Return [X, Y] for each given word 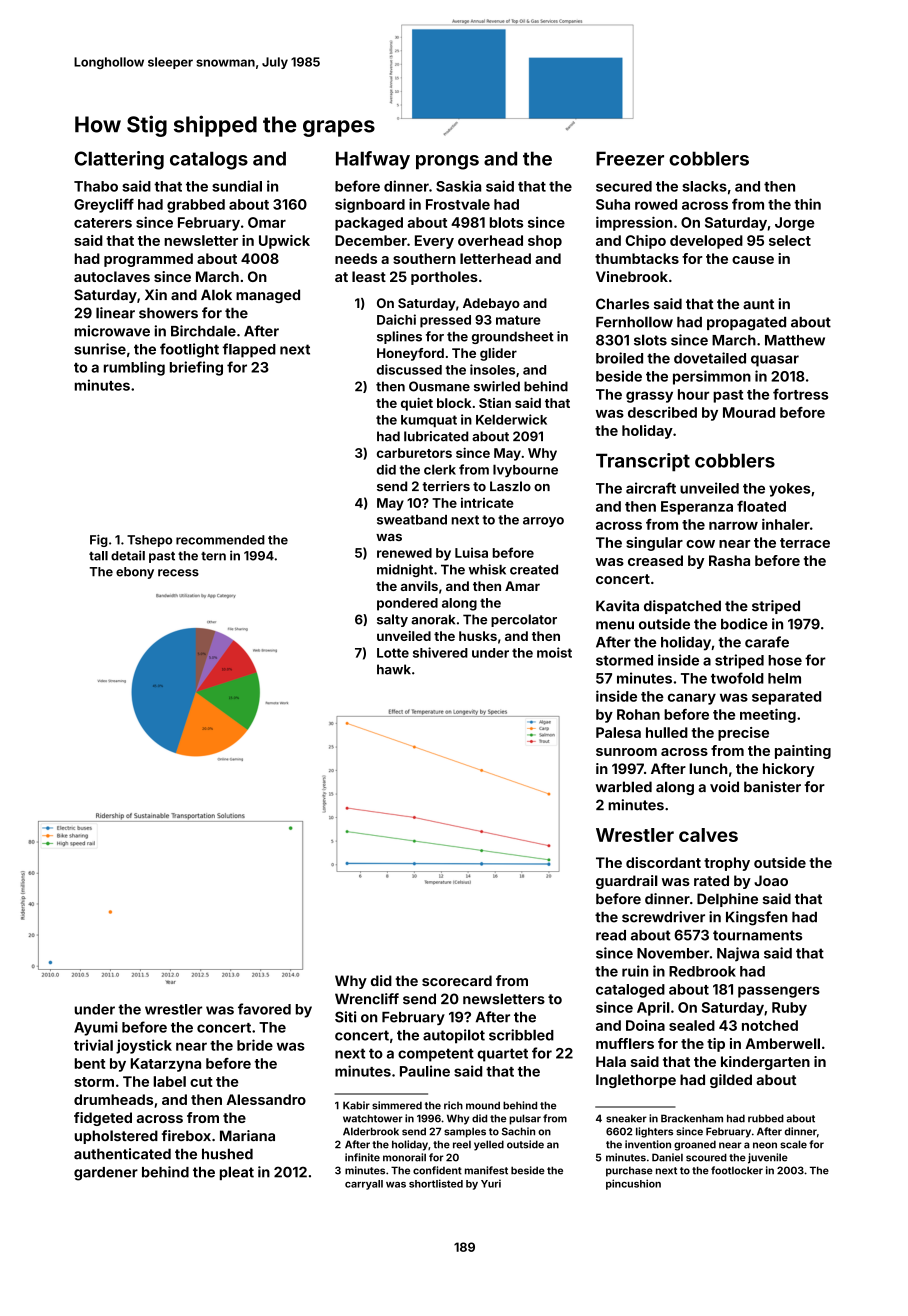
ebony [135, 573]
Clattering [119, 160]
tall [98, 556]
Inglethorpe [636, 1081]
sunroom [626, 752]
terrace [805, 543]
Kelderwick [511, 419]
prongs [447, 162]
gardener [106, 1174]
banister [772, 787]
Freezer [630, 158]
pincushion [633, 1184]
